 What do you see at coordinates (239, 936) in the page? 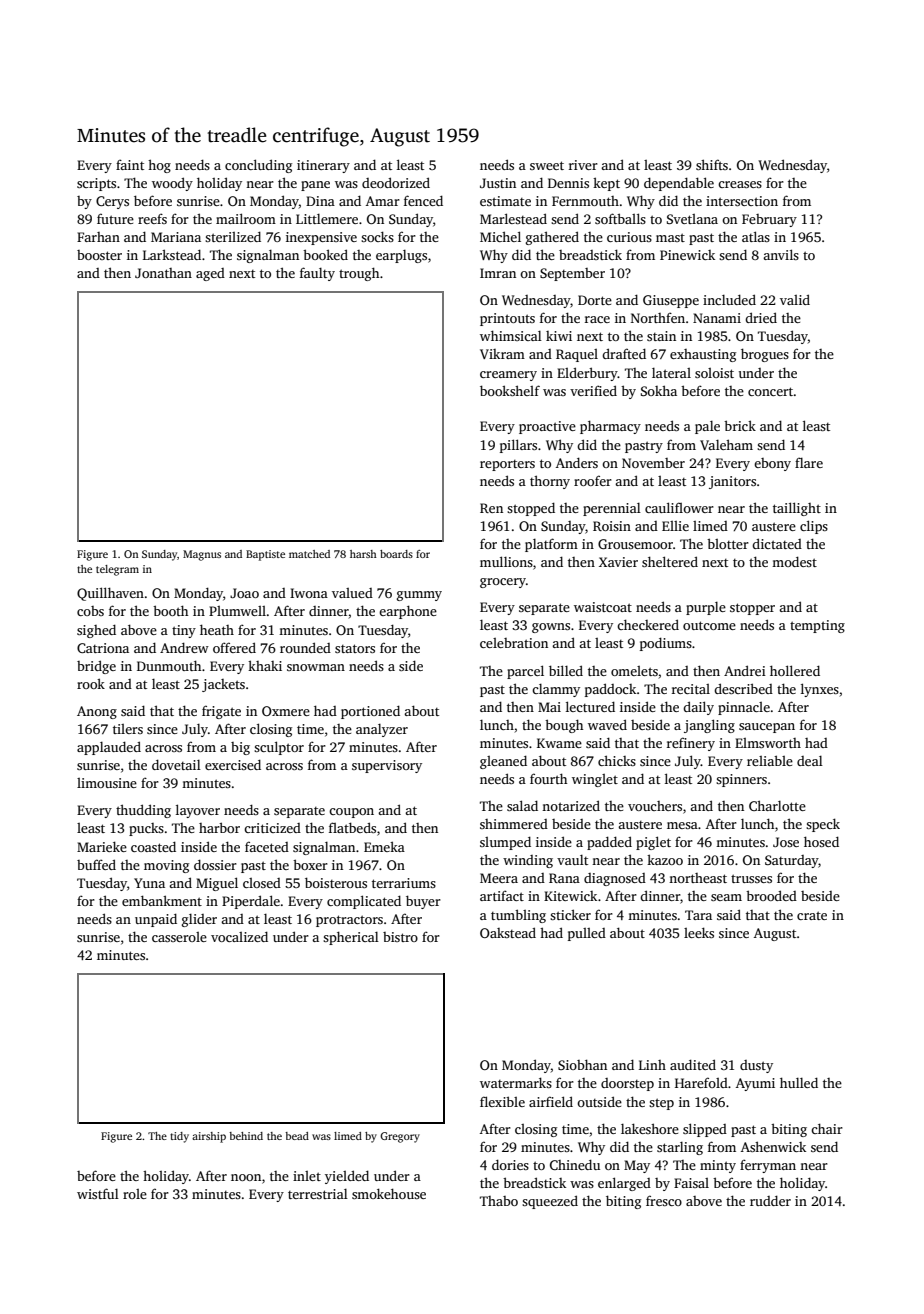
I see `vocalized` at bounding box center [239, 936].
